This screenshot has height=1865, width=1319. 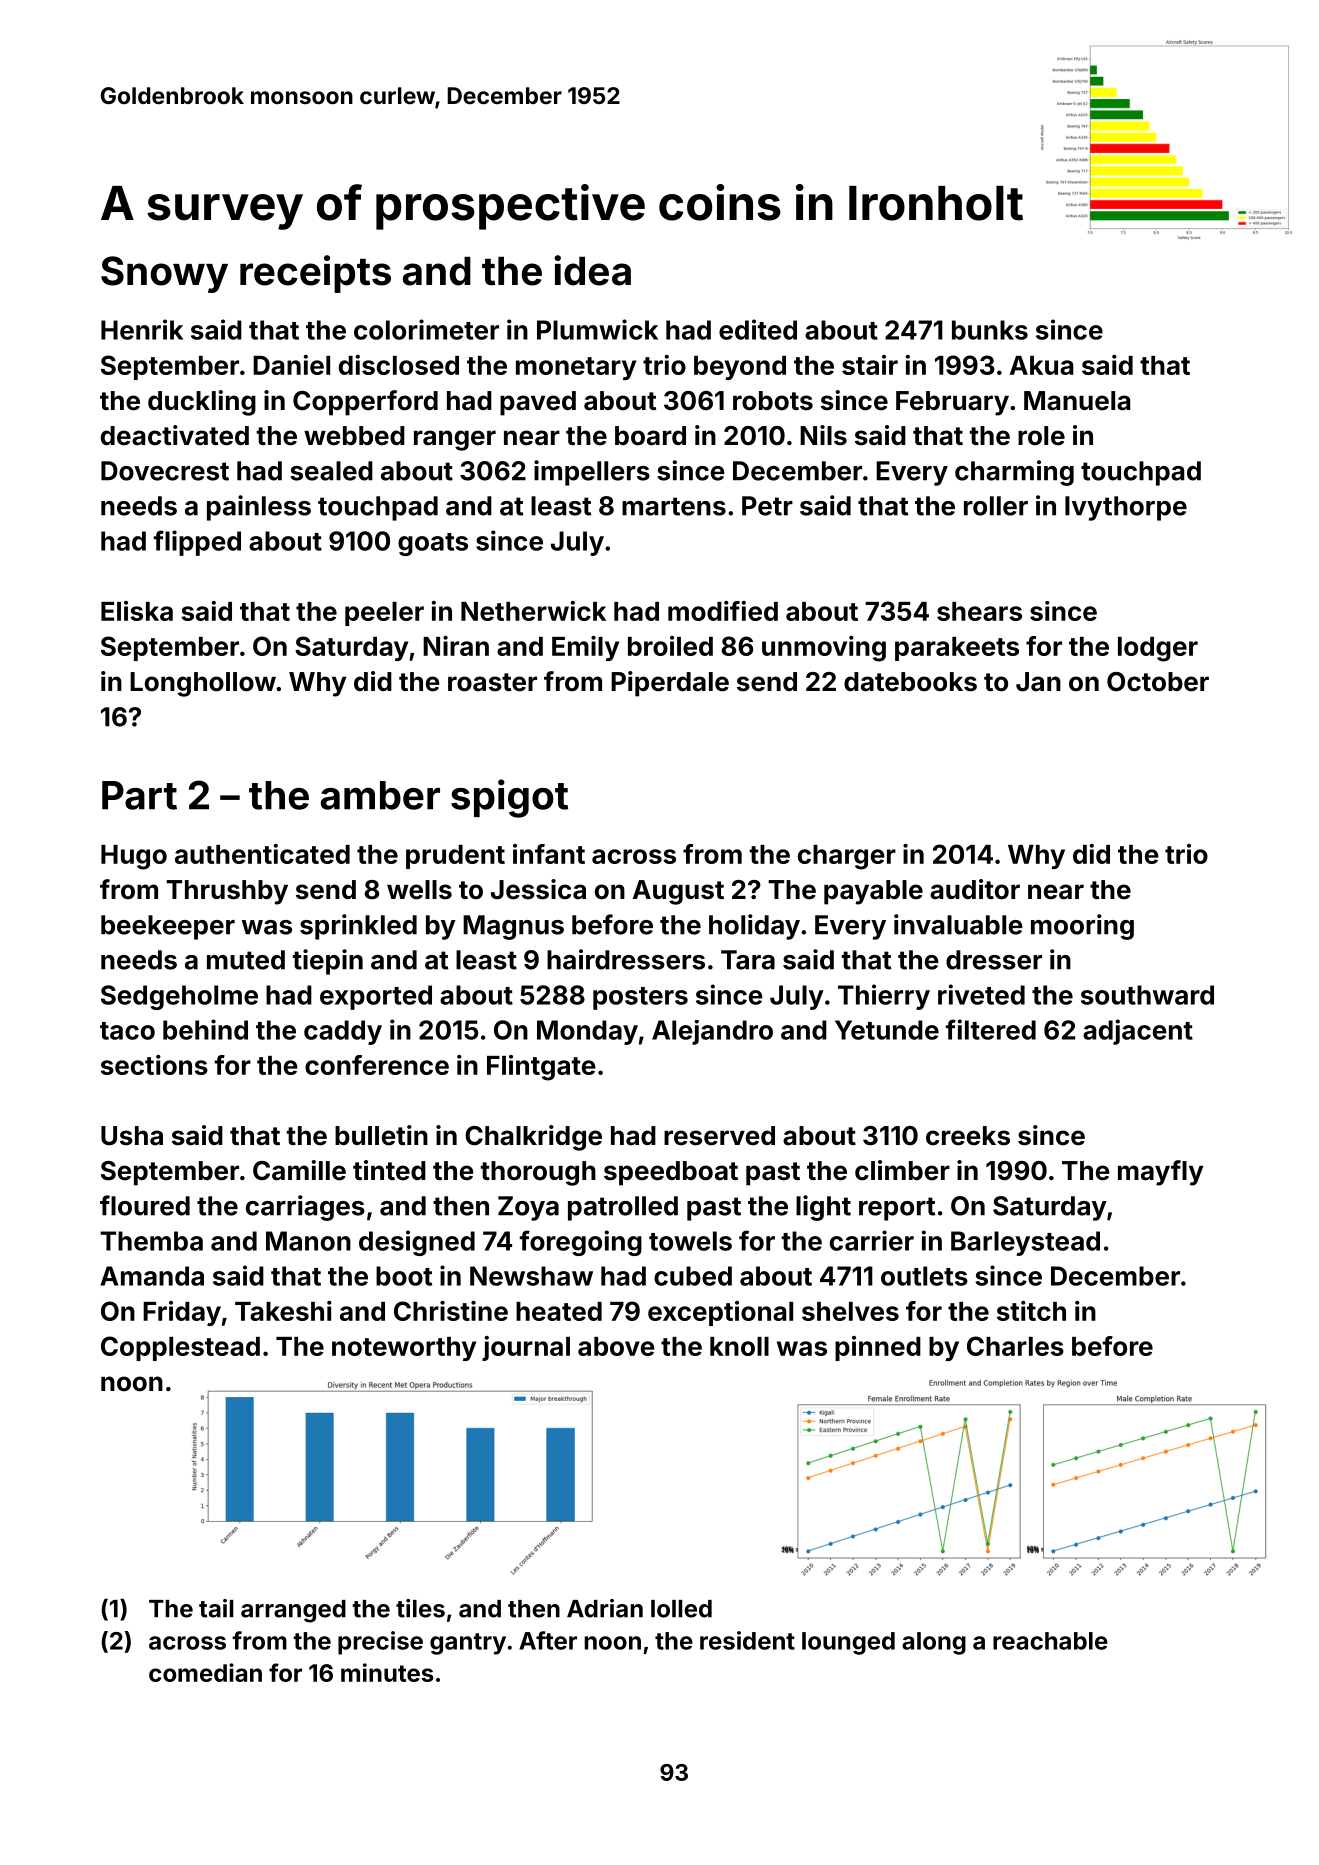 What do you see at coordinates (1161, 1173) in the screenshot?
I see `mayfly` at bounding box center [1161, 1173].
